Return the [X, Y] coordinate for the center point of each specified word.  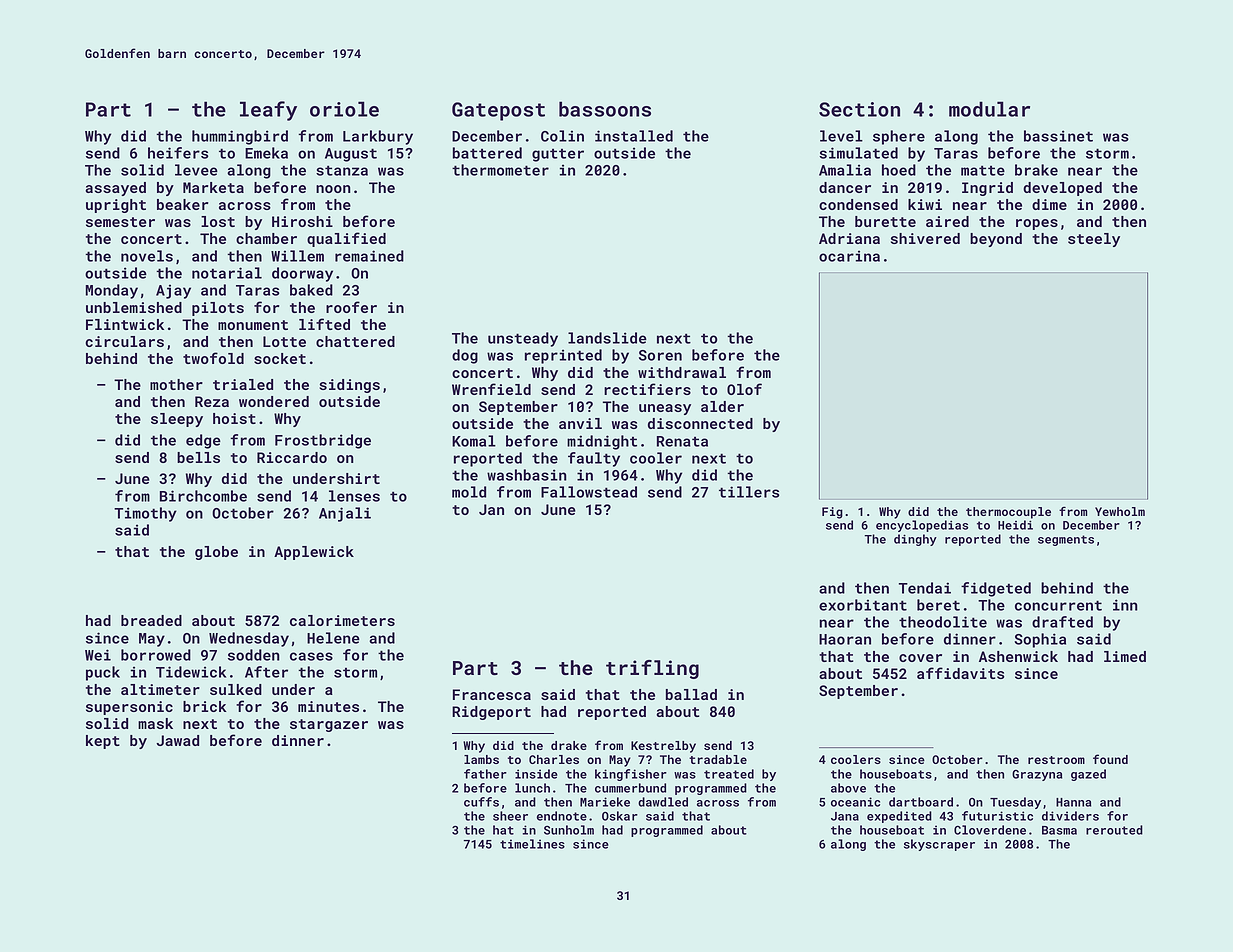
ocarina [849, 256]
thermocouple [1008, 513]
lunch [532, 788]
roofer [351, 307]
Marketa [213, 187]
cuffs [481, 802]
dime [1049, 204]
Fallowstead [589, 492]
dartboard [921, 802]
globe [216, 553]
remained [369, 256]
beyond [996, 240]
